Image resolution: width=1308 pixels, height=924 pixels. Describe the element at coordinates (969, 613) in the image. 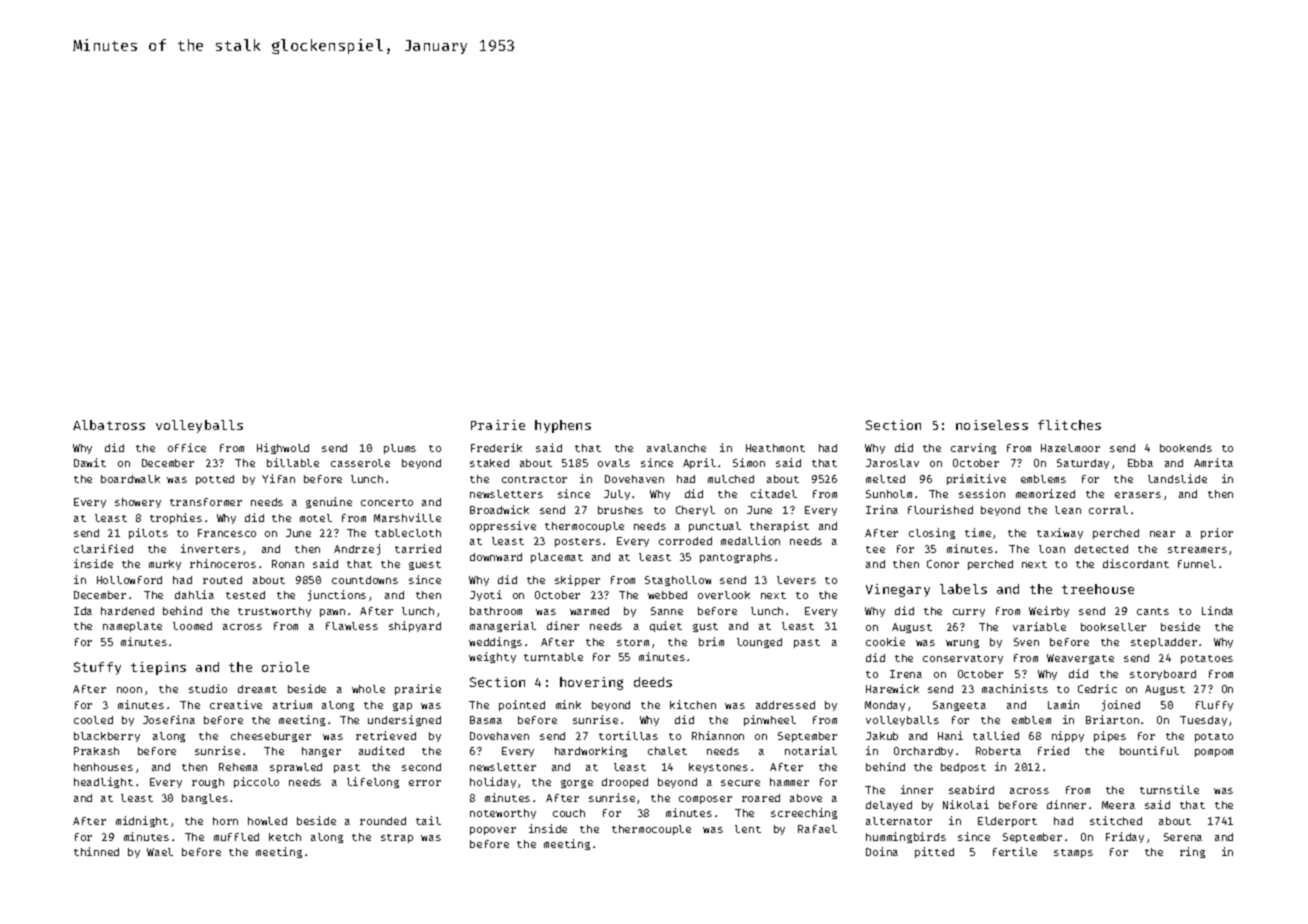

I see `curry` at that location.
